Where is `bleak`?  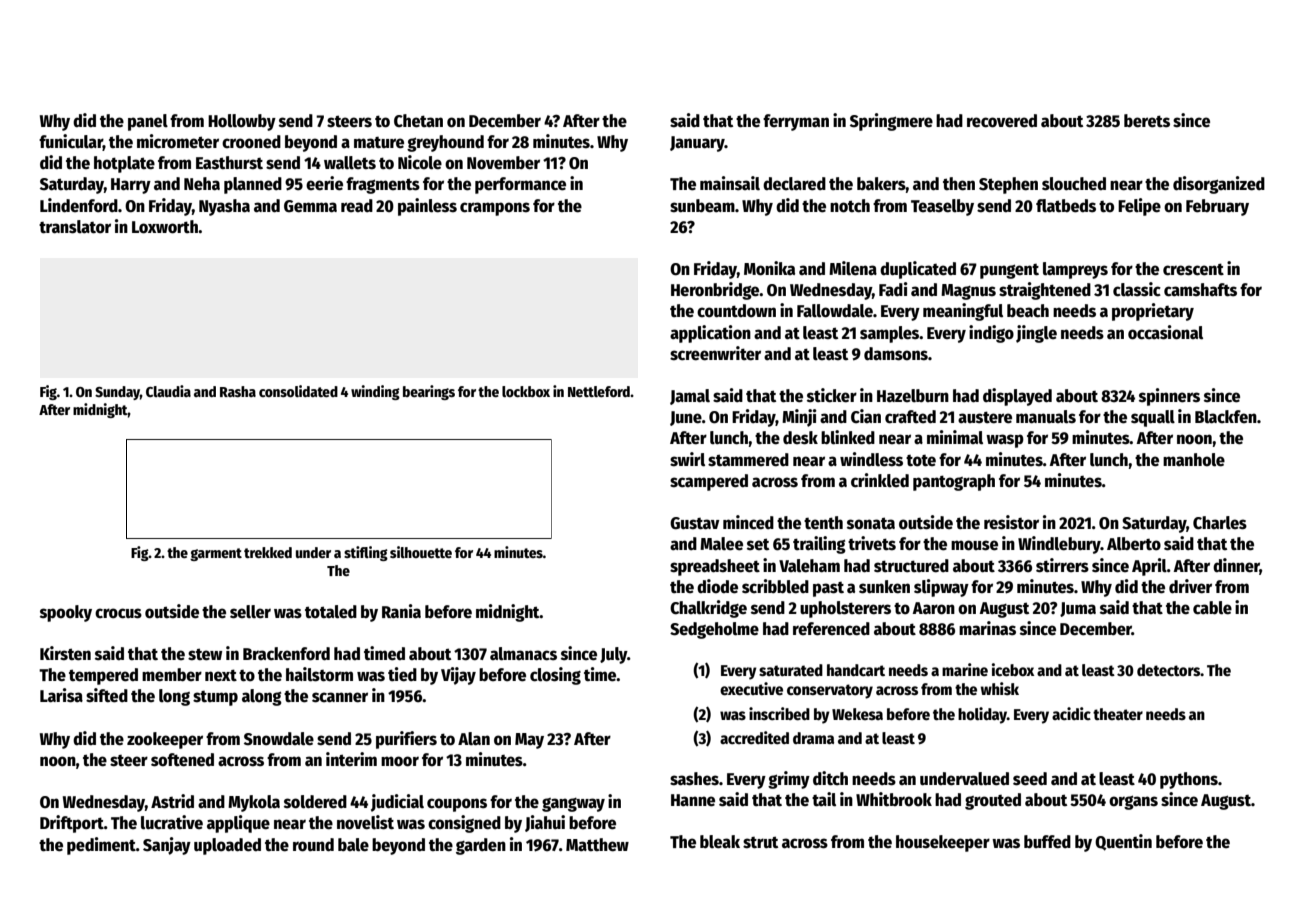 bleak is located at coordinates (720, 842).
